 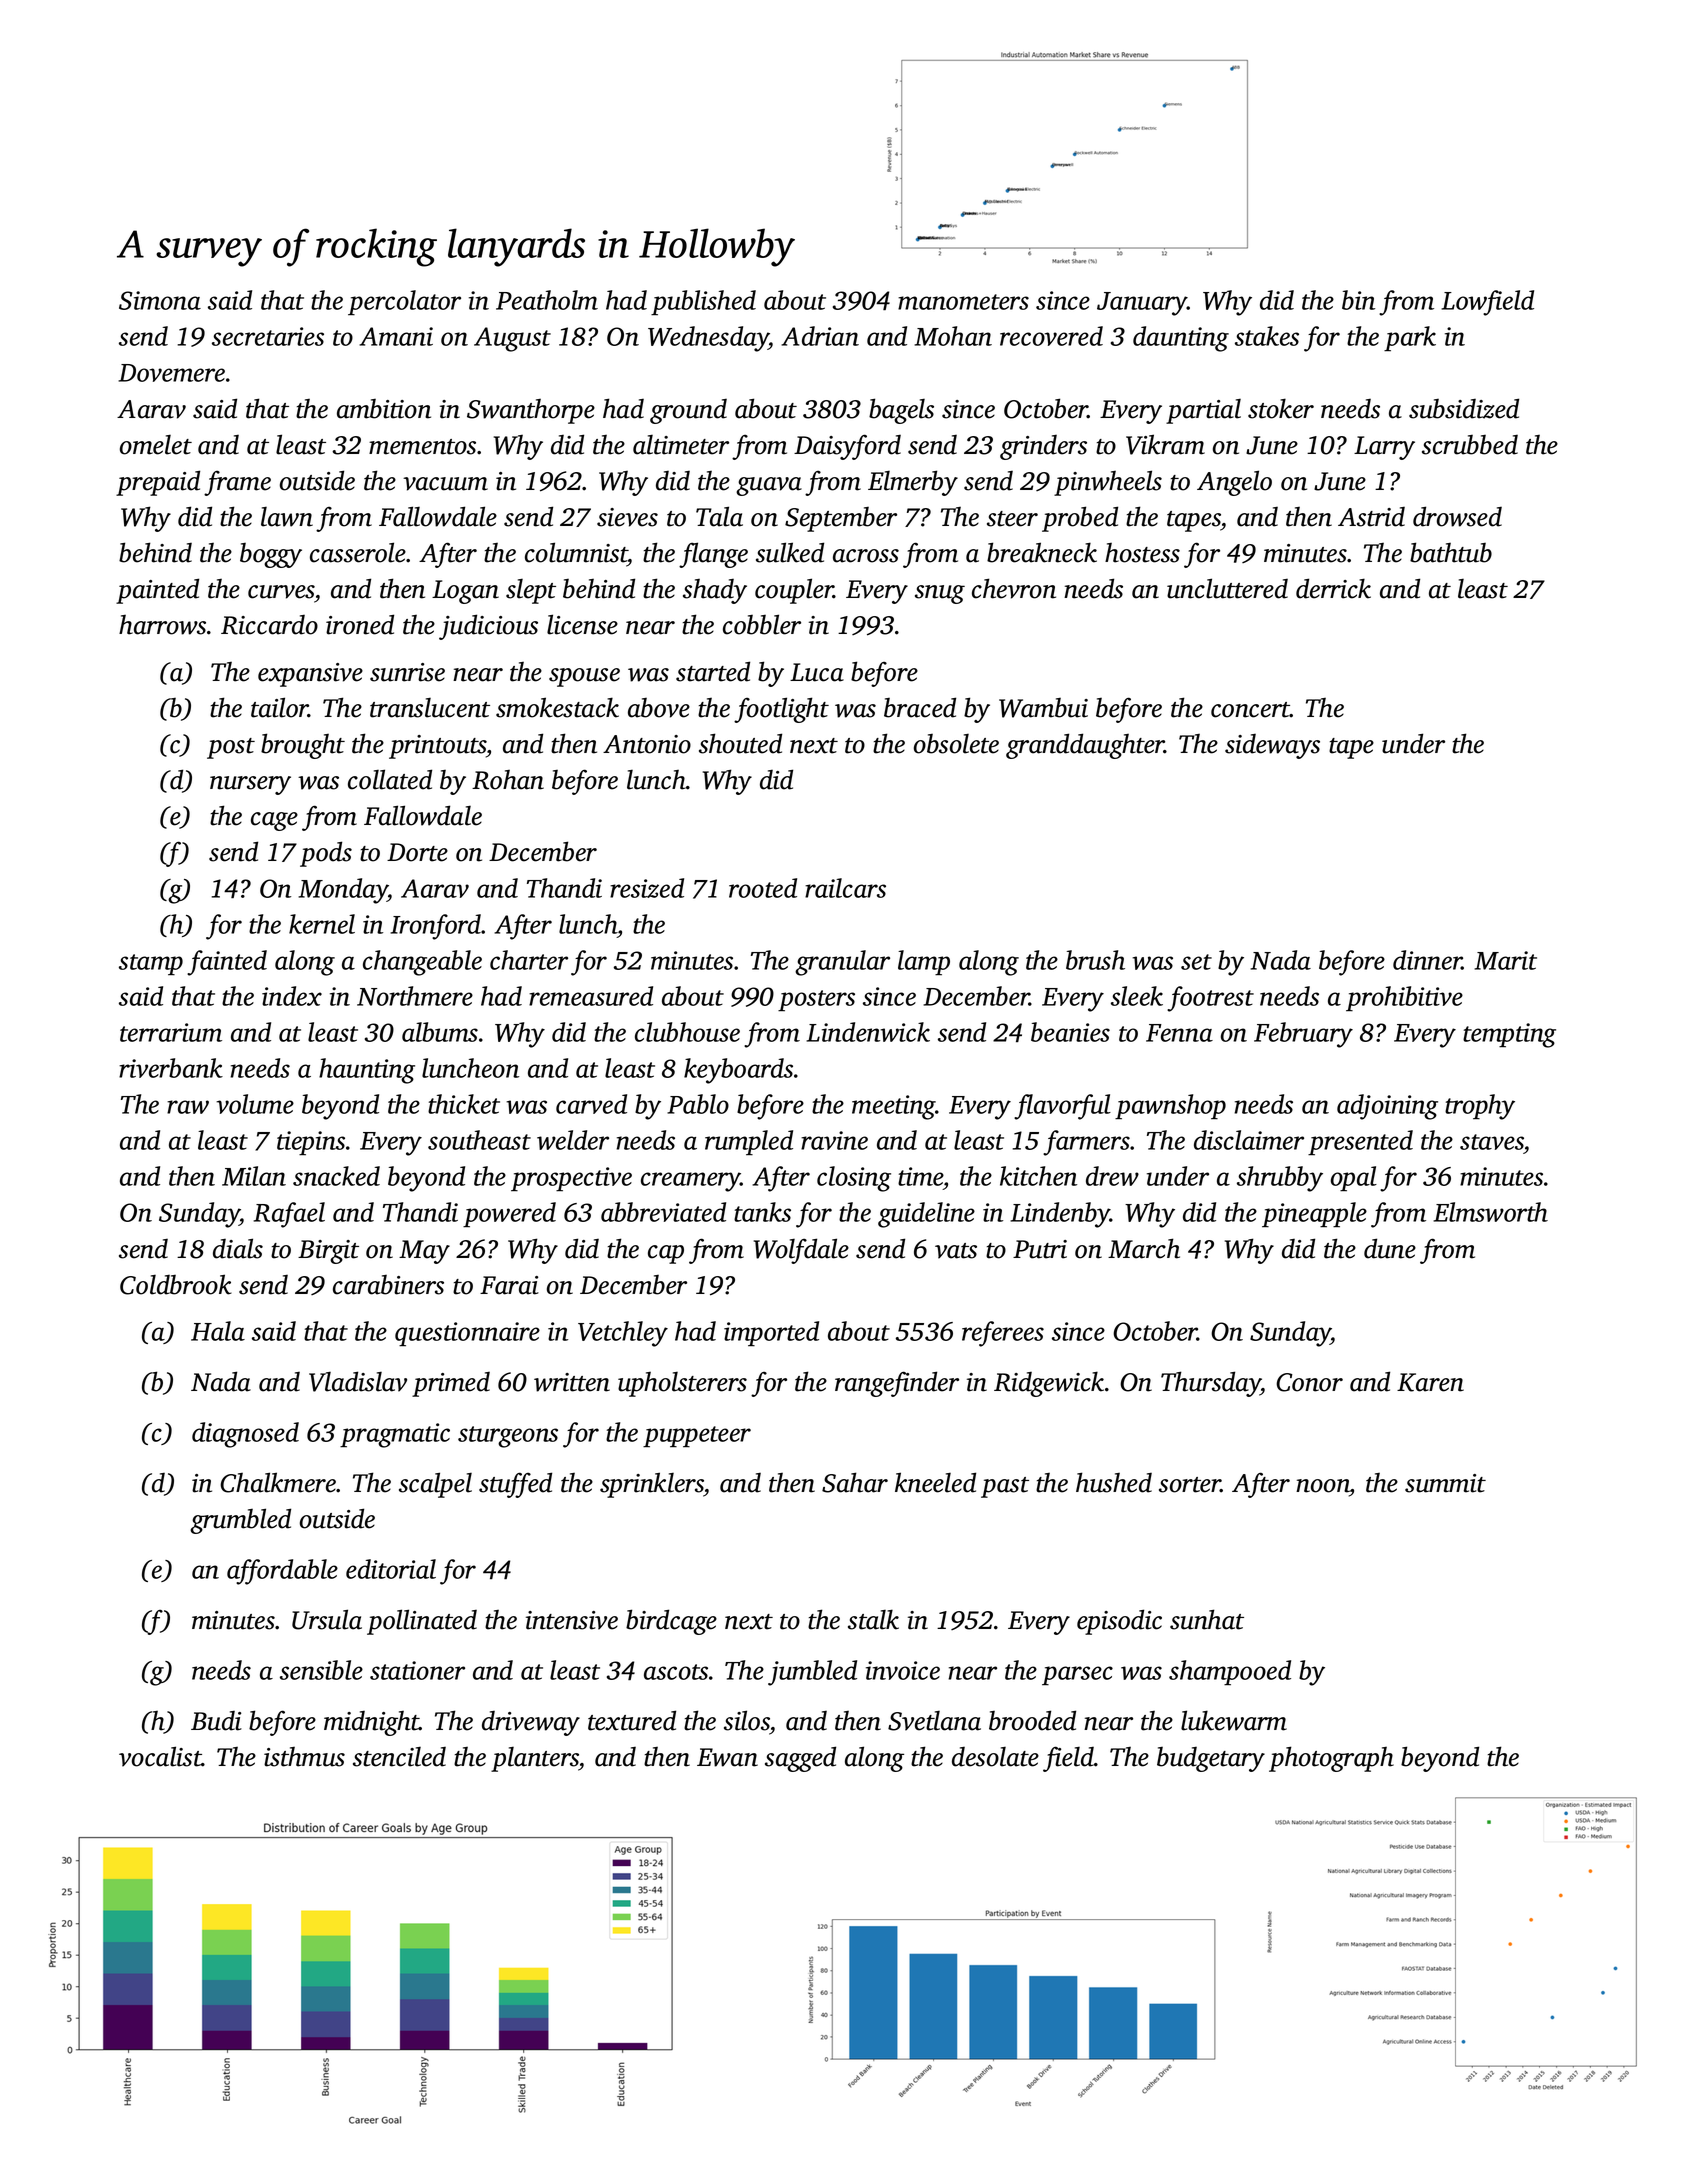 I want to click on ascots, so click(x=676, y=1672).
